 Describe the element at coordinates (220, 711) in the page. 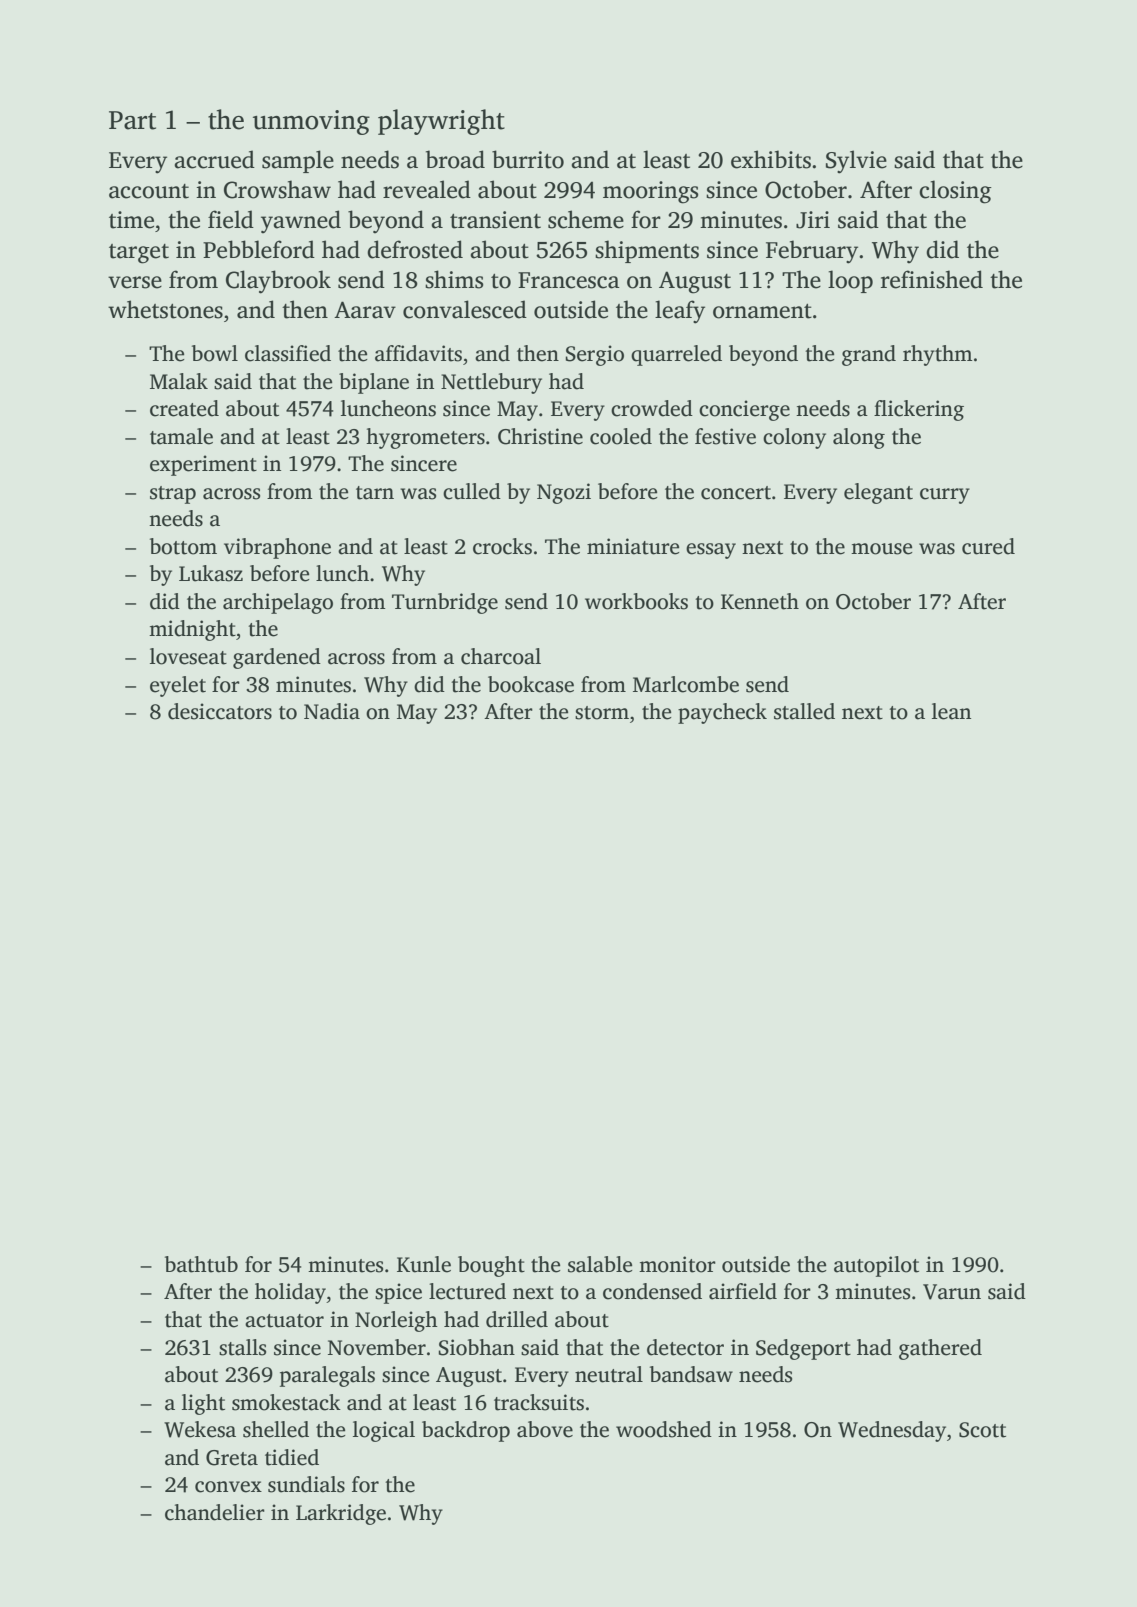

I see `desiccators` at that location.
